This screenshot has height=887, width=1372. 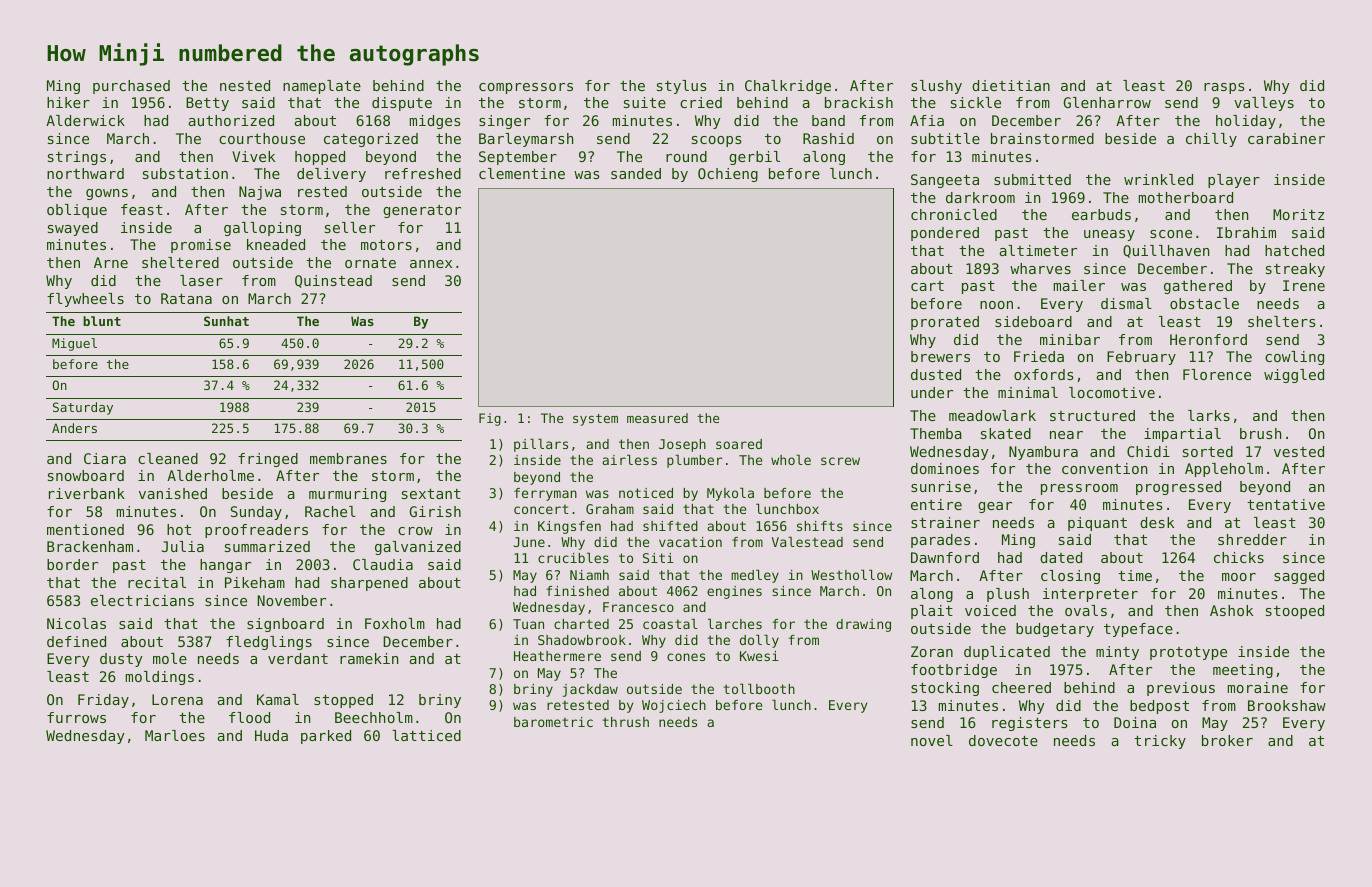 I want to click on Ashok, so click(x=1231, y=610).
